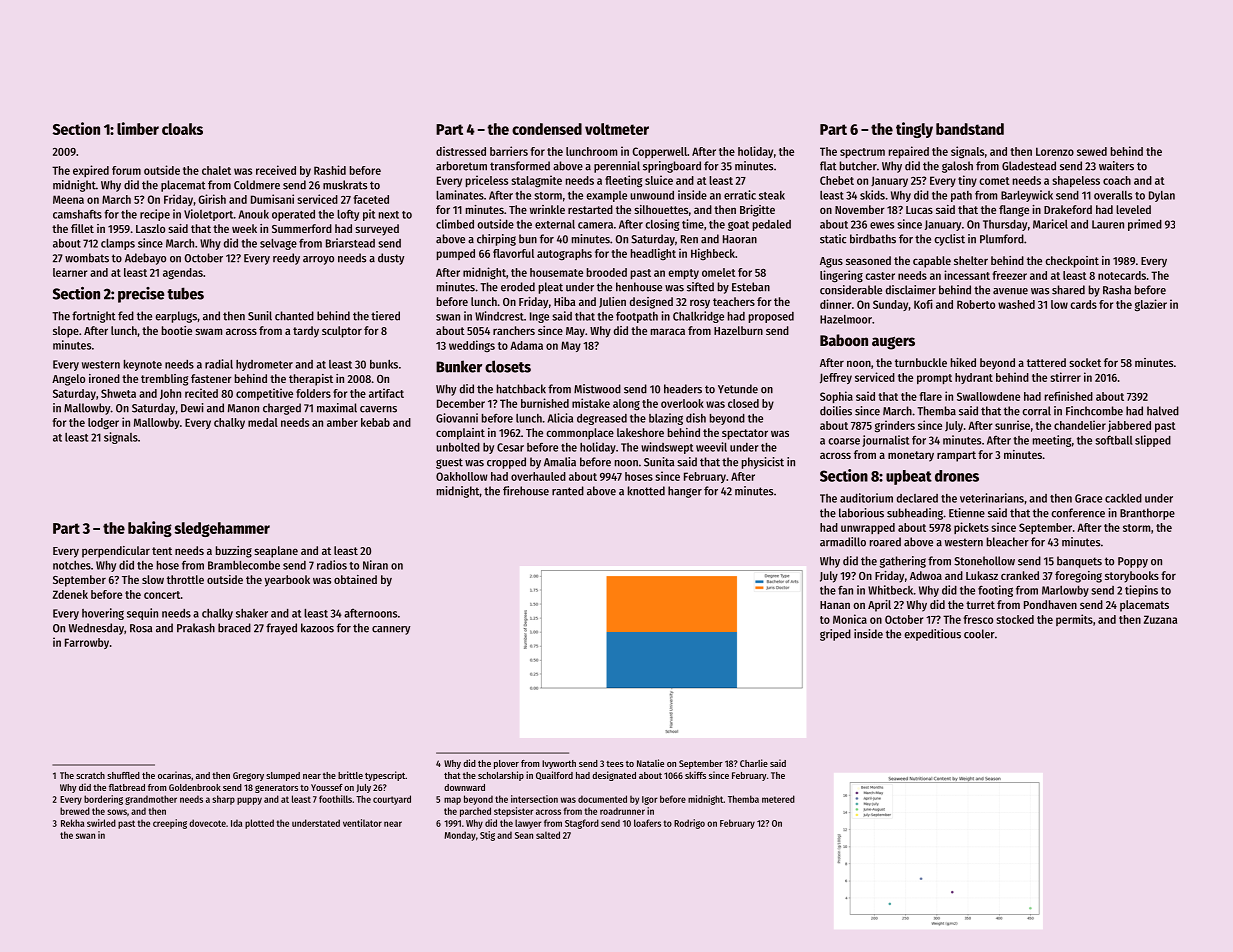 This screenshot has width=1233, height=952. What do you see at coordinates (659, 462) in the screenshot?
I see `Sunita` at bounding box center [659, 462].
